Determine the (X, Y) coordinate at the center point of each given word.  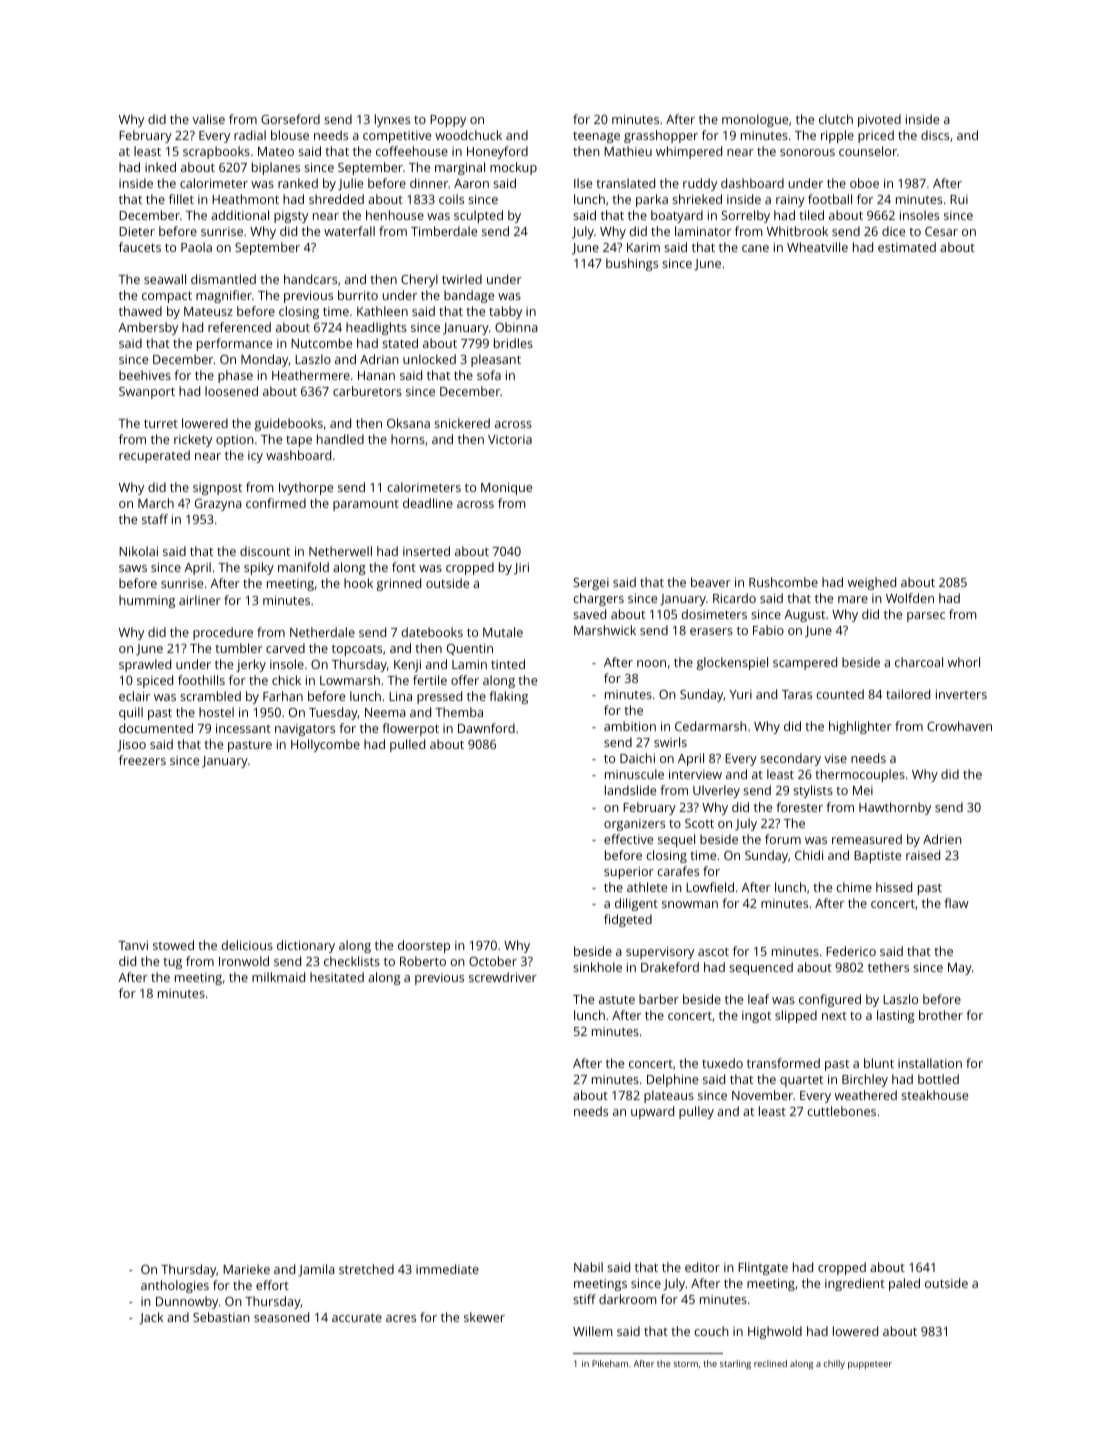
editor (702, 1267)
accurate (357, 1318)
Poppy (448, 121)
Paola (196, 247)
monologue (755, 120)
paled (904, 1284)
